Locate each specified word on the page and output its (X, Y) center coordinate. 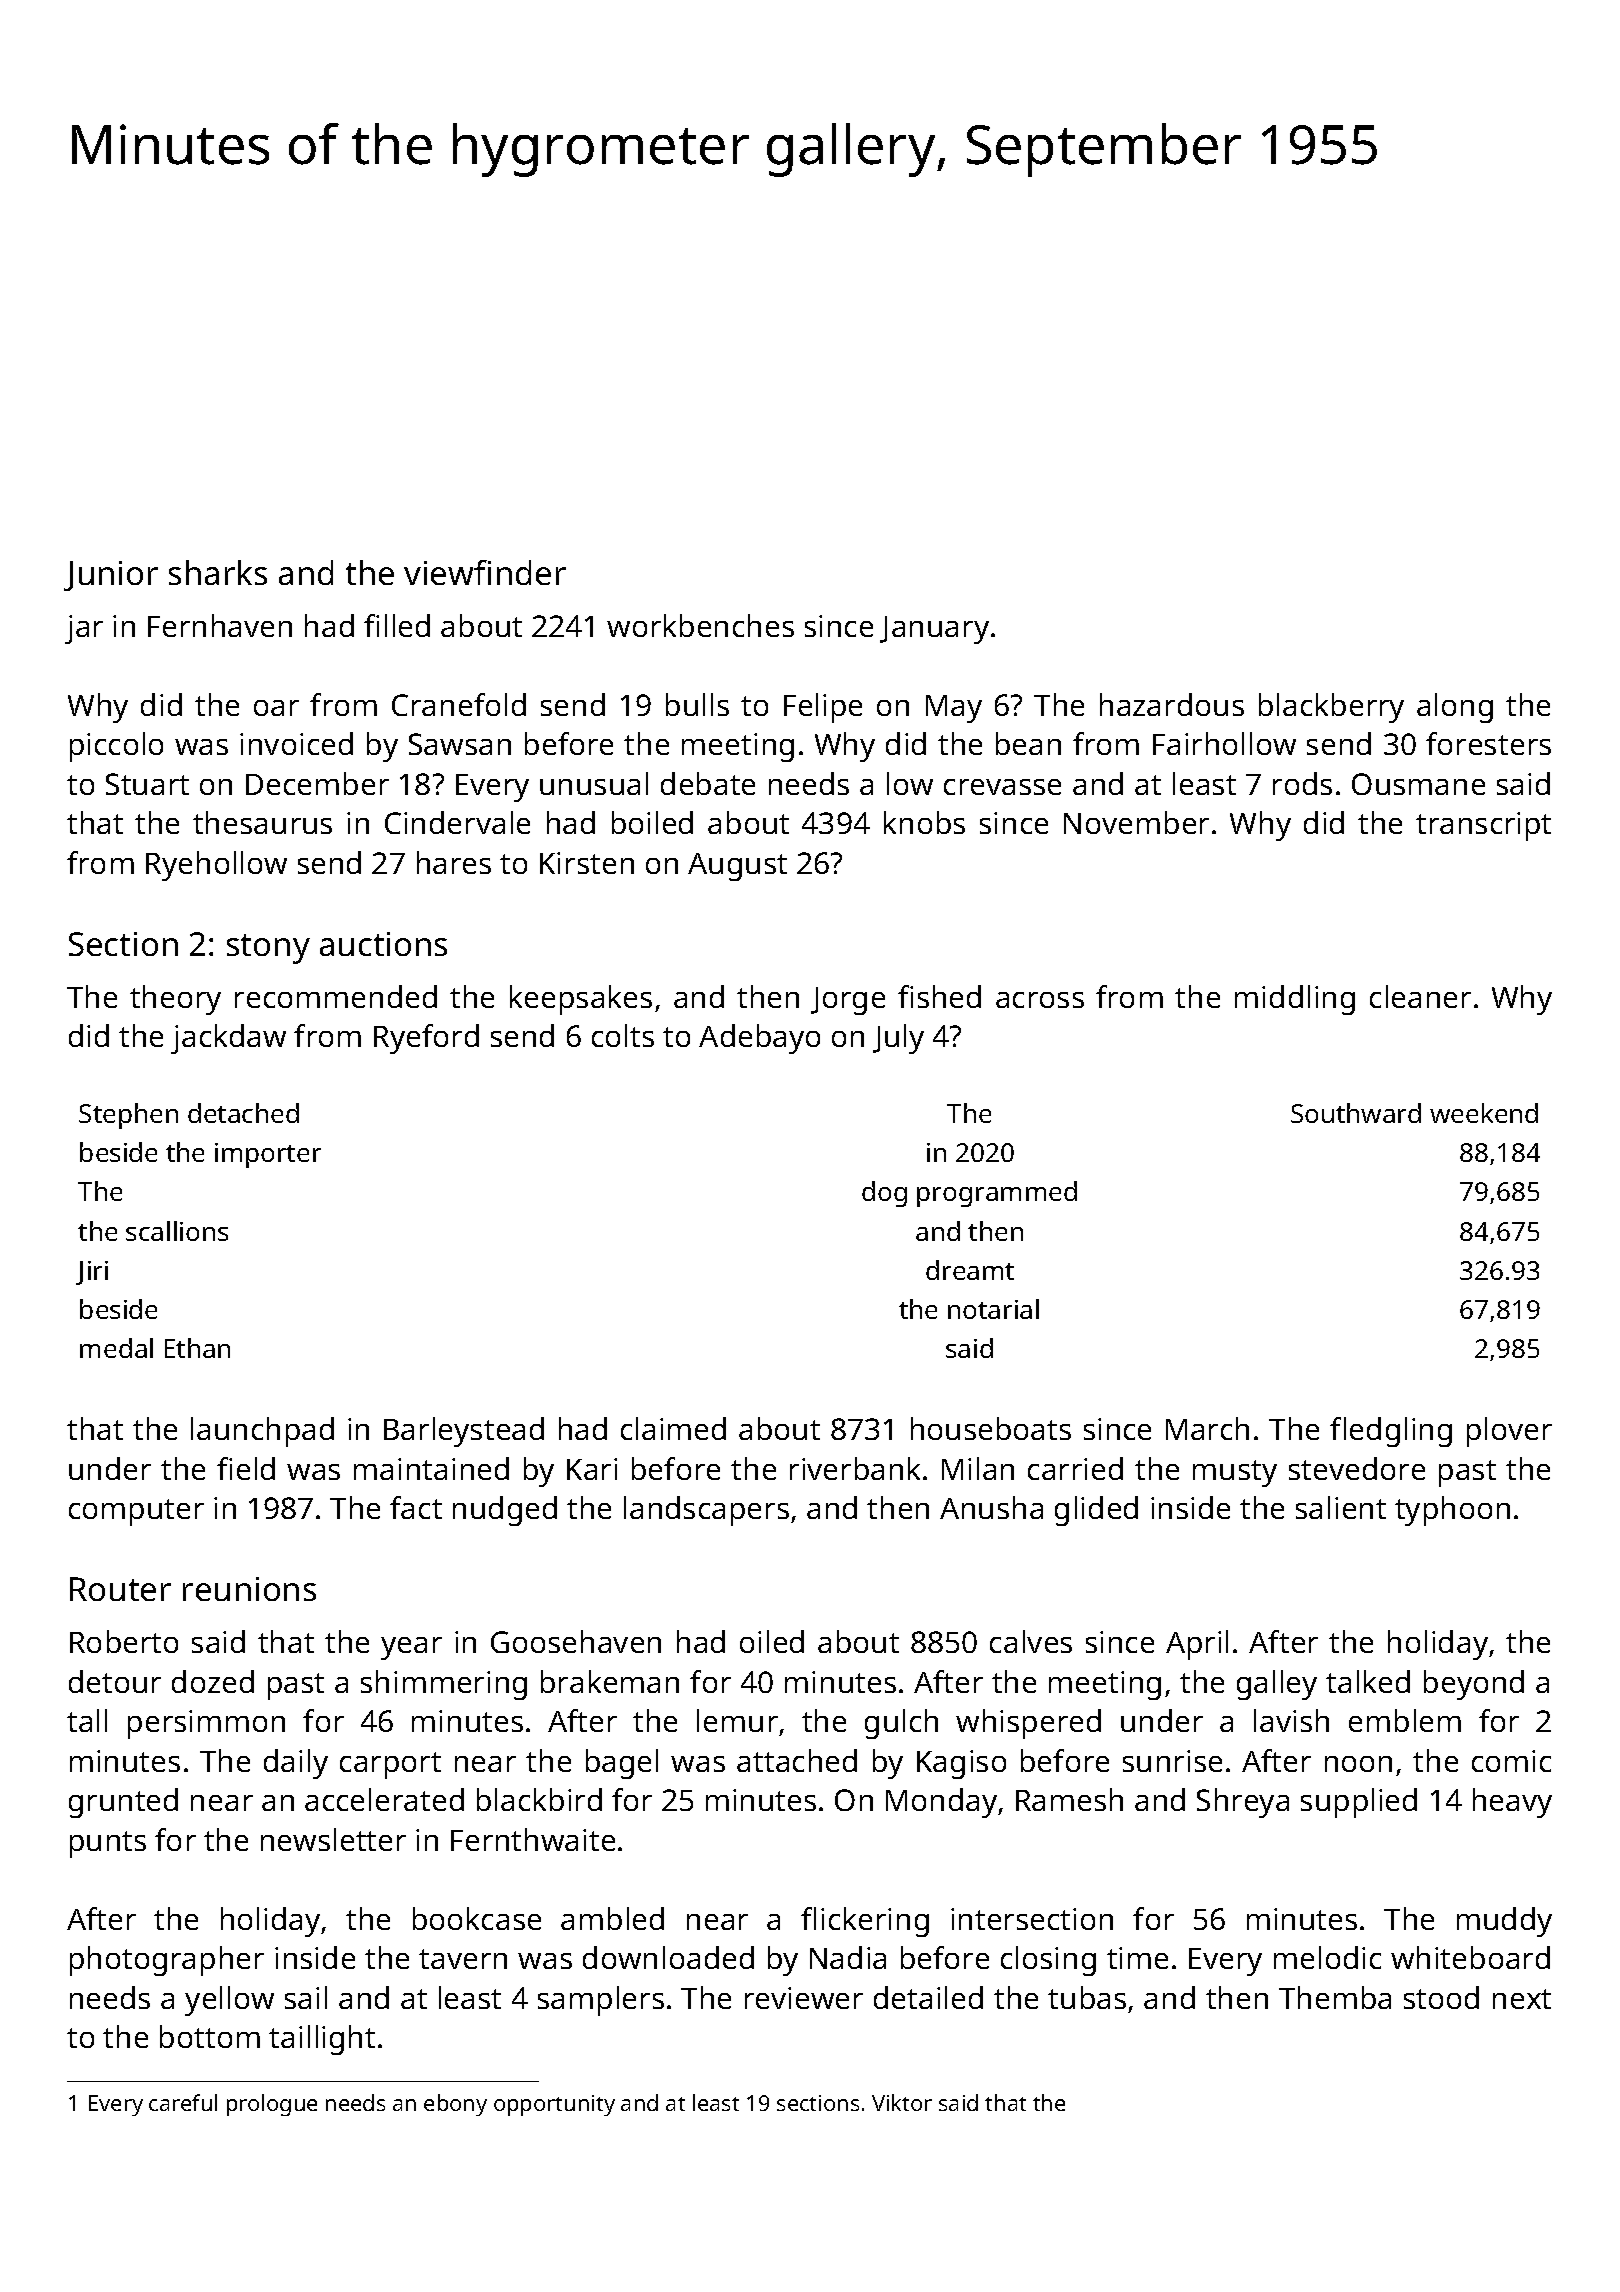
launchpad (262, 1432)
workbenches (700, 625)
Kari (592, 1469)
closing (1048, 1961)
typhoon (1452, 1511)
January (934, 630)
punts (108, 1844)
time (1137, 1958)
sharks (218, 572)
